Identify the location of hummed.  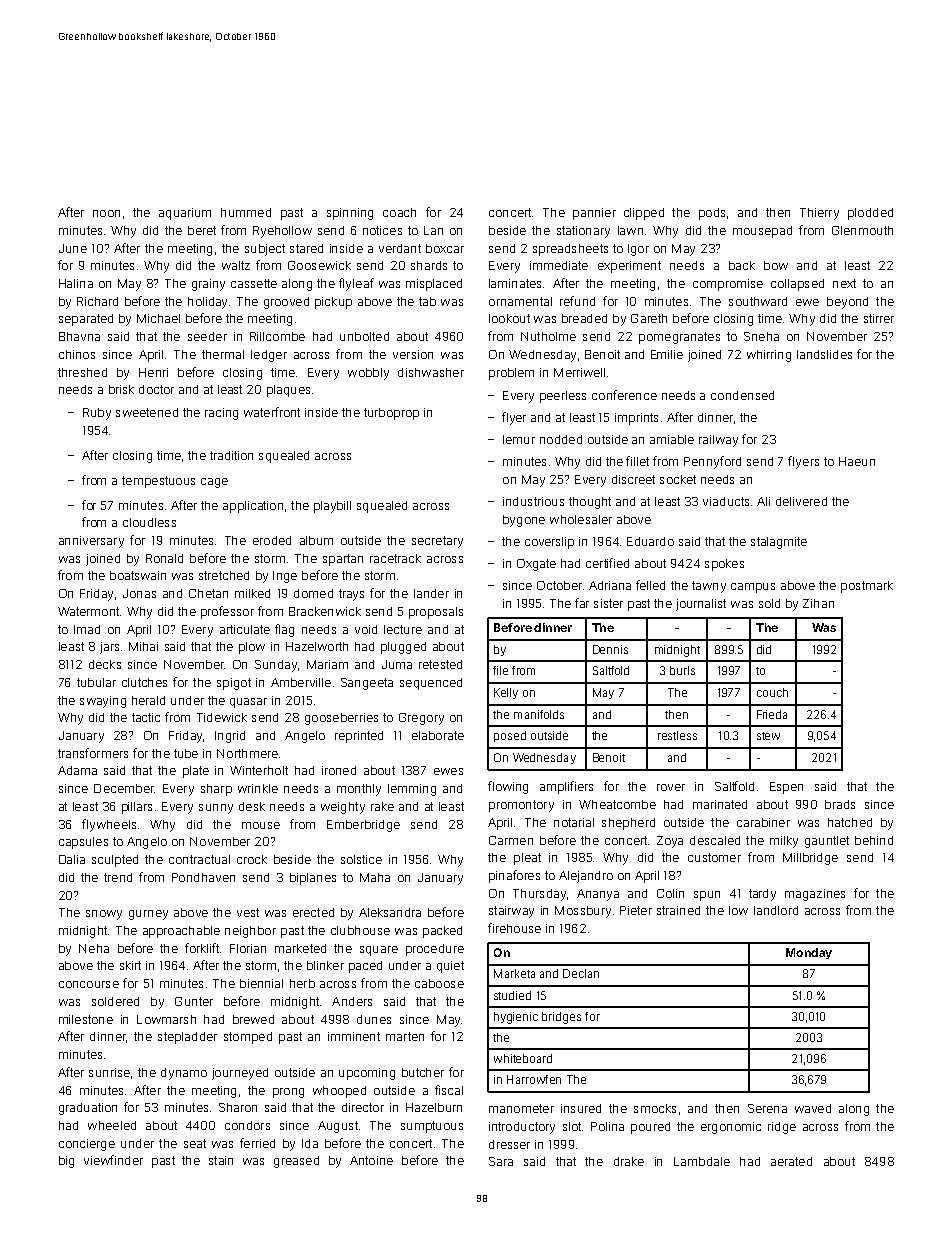
(246, 212).
